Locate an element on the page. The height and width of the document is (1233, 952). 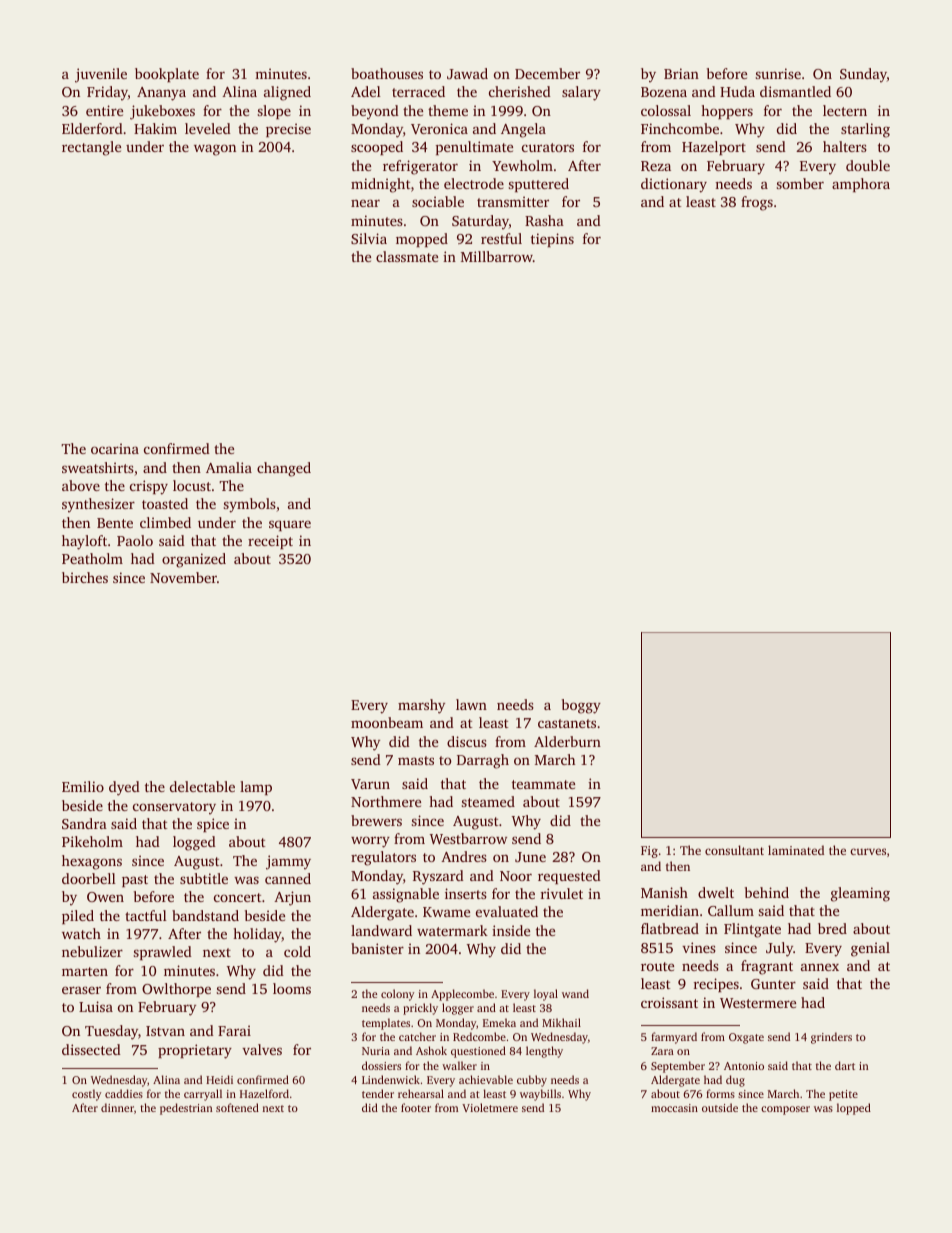
Alderburn is located at coordinates (567, 741).
